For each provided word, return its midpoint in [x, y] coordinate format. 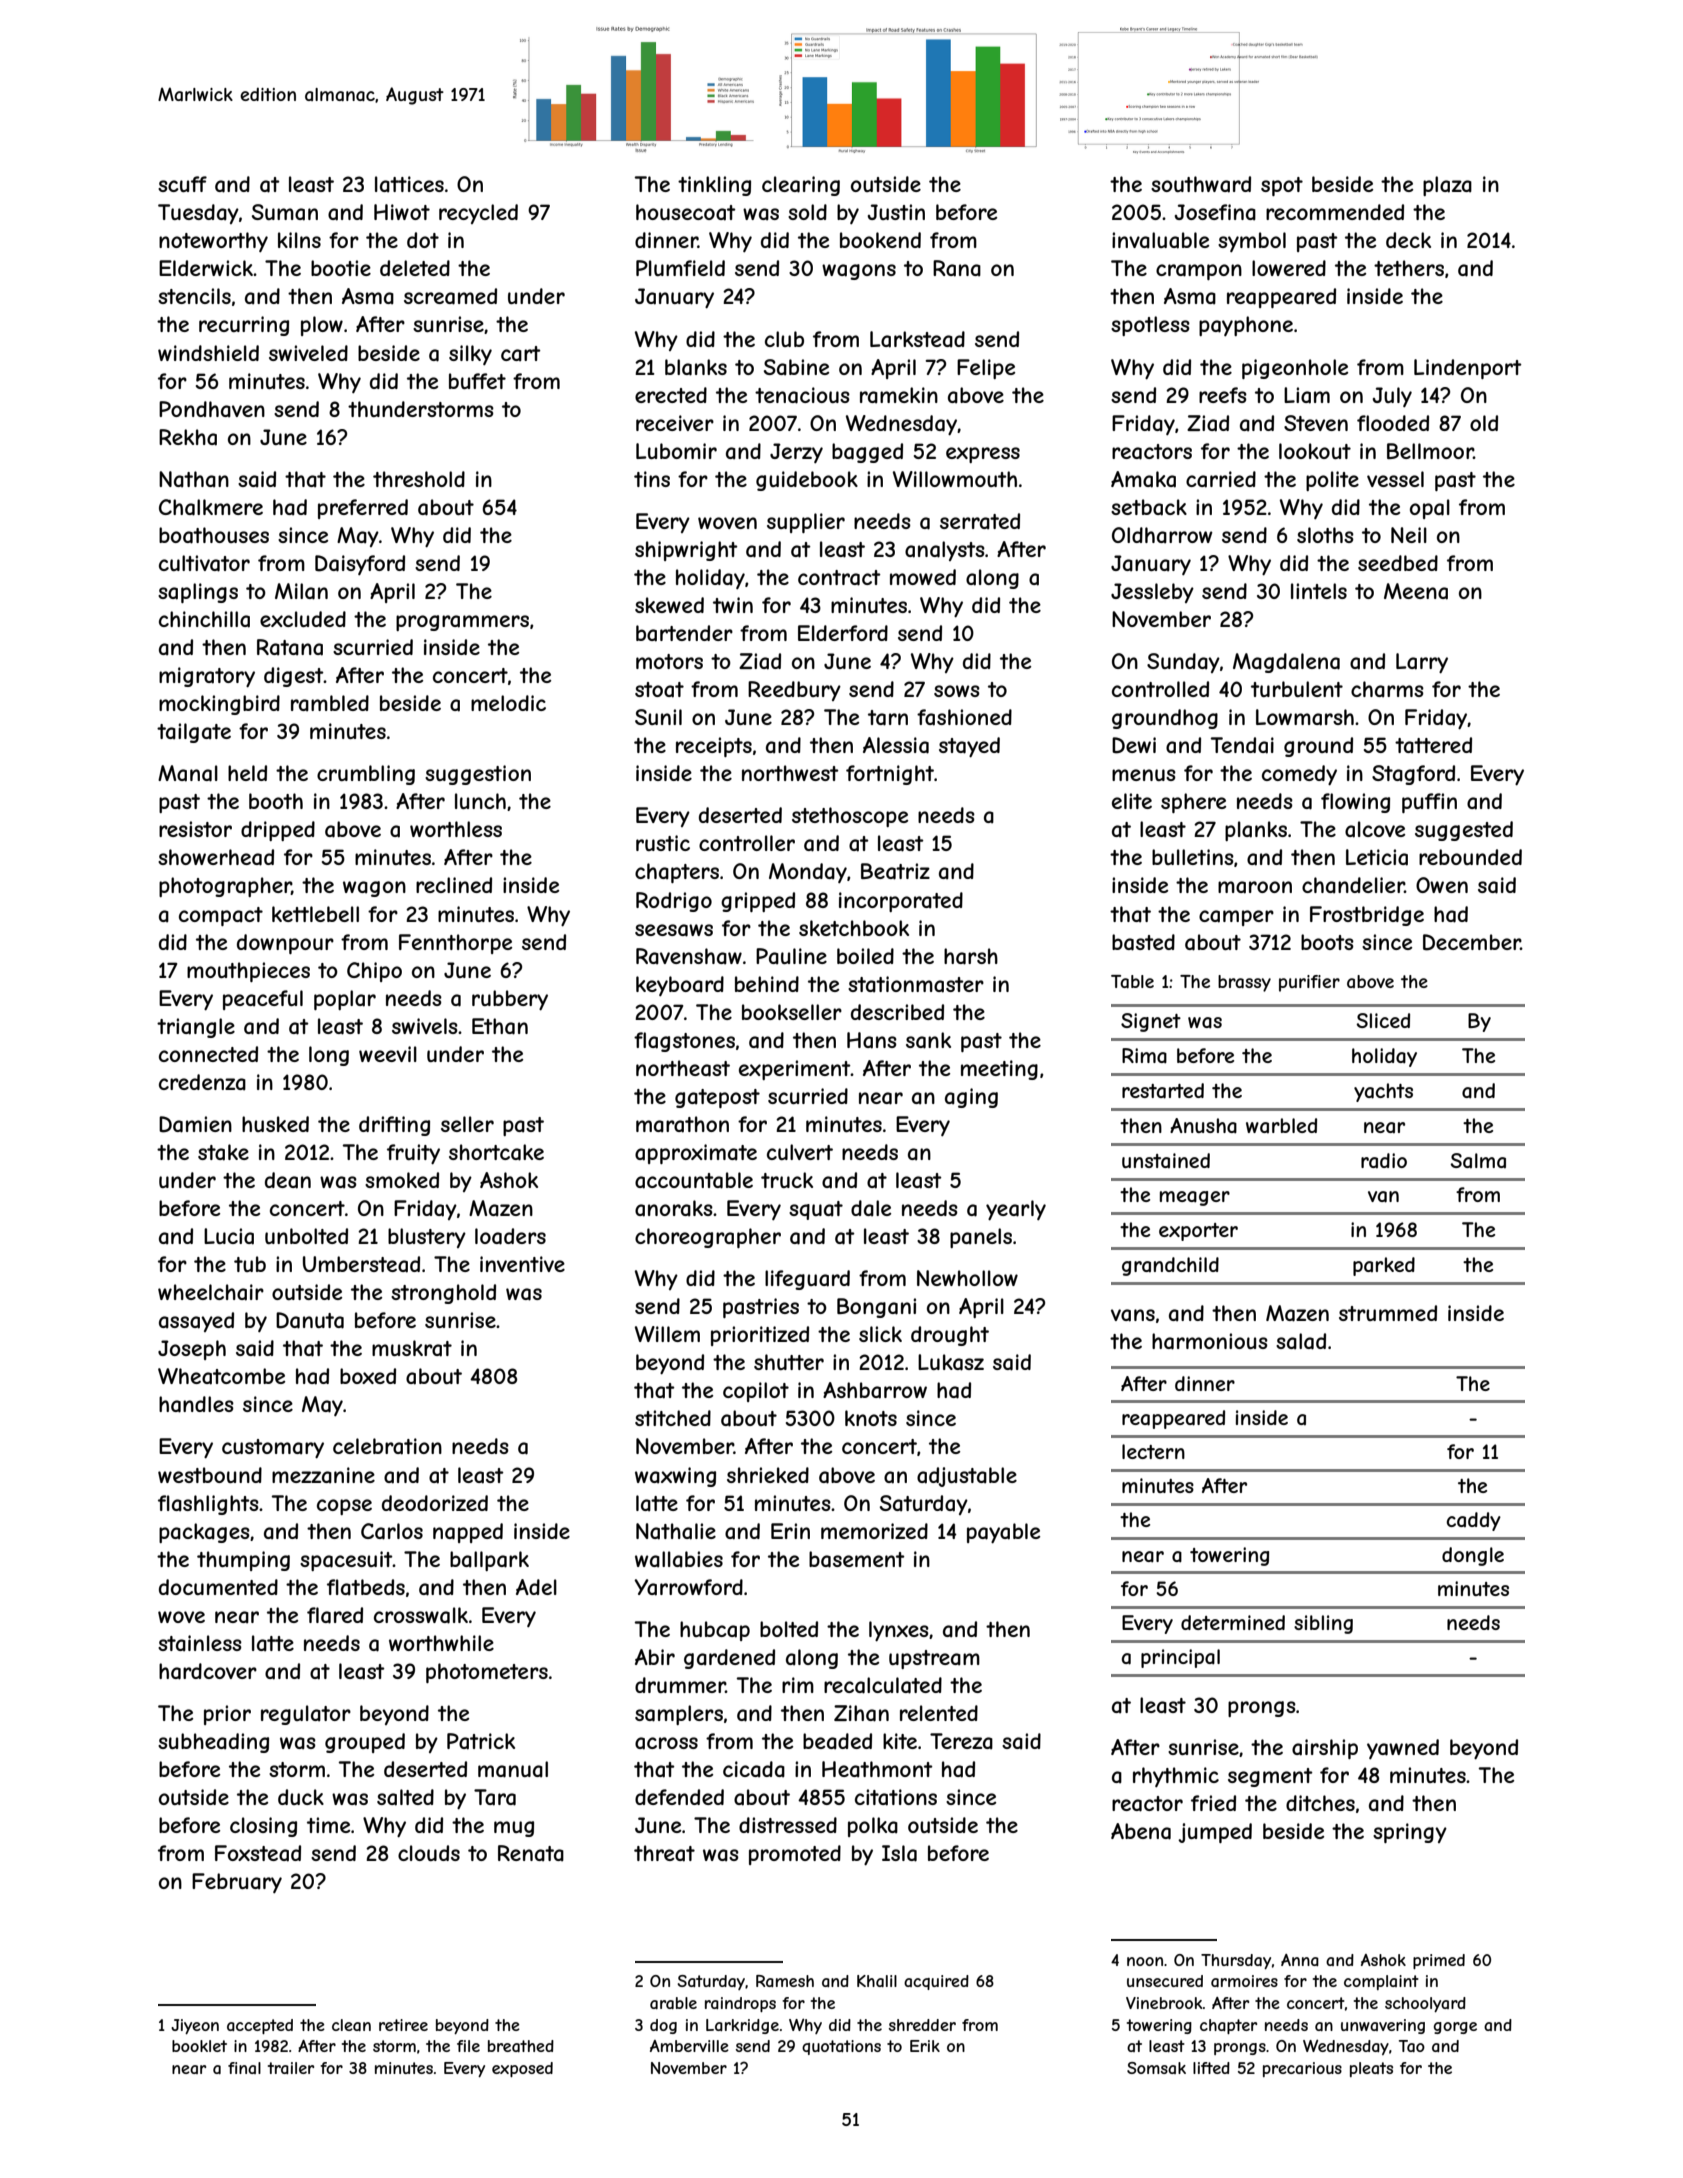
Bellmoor [1430, 451]
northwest [790, 773]
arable [673, 2003]
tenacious [802, 395]
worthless [456, 829]
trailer [291, 2068]
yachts [1383, 1092]
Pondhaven [212, 409]
